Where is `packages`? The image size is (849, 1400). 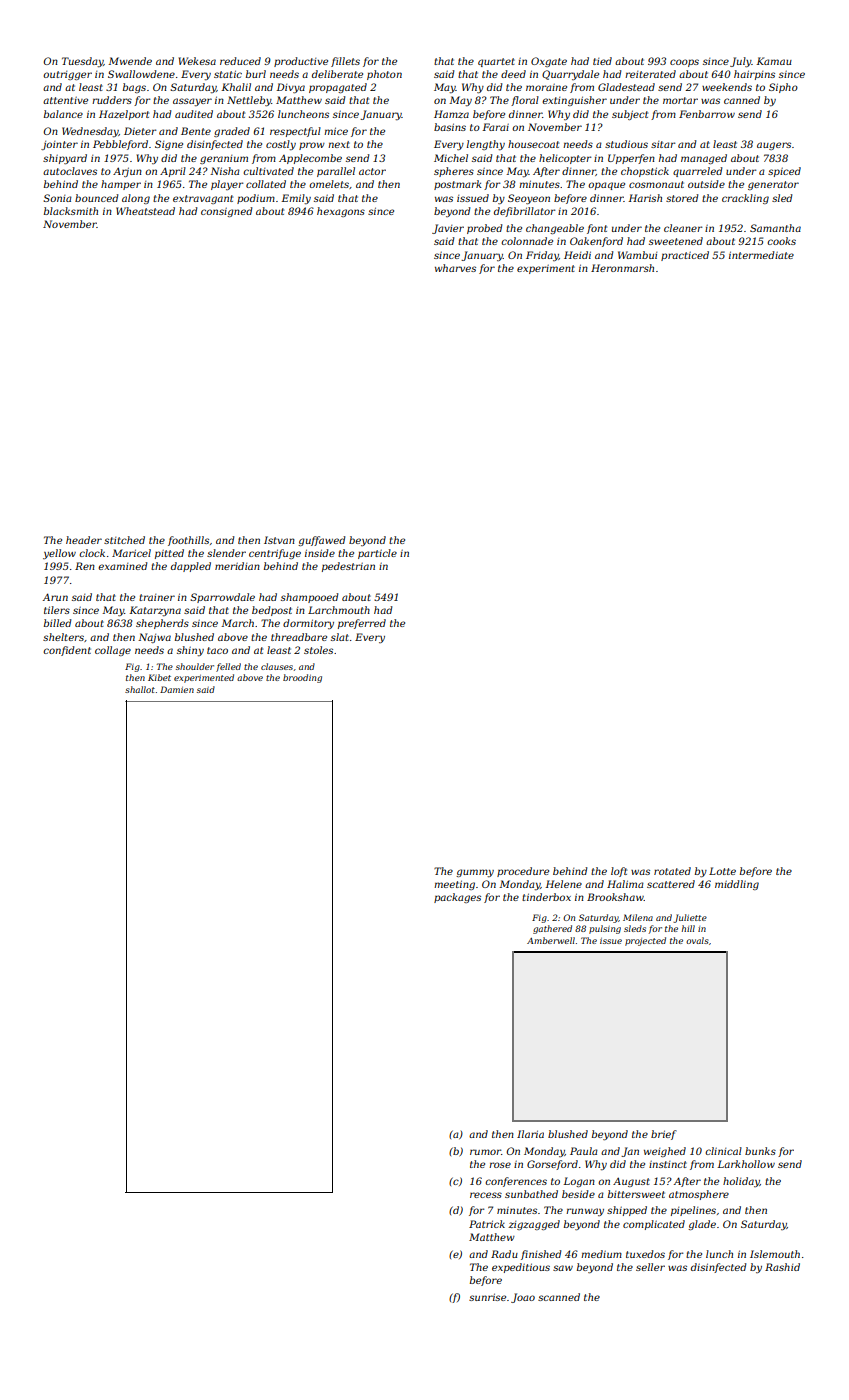 packages is located at coordinates (457, 898).
